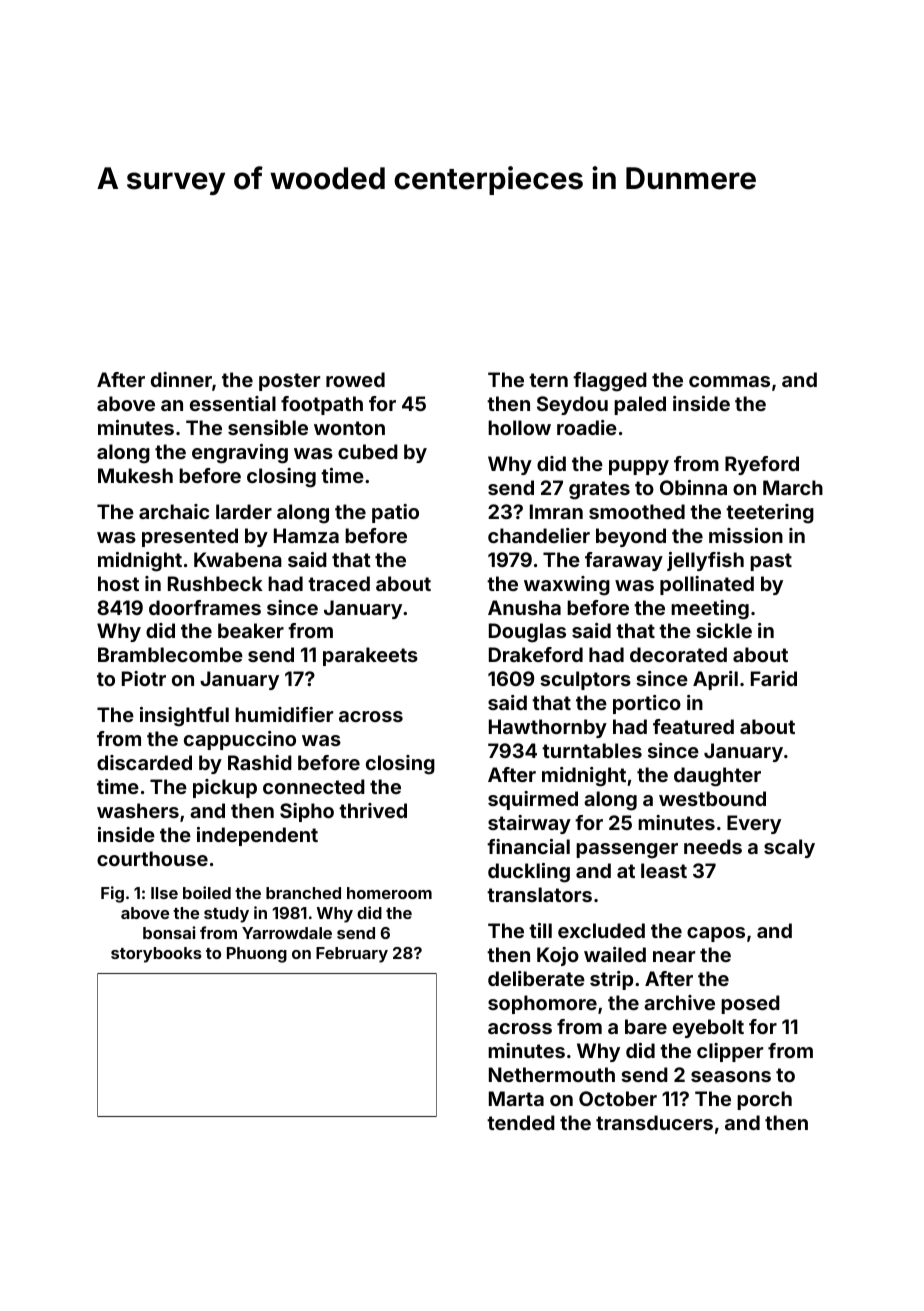  Describe the element at coordinates (352, 955) in the page. I see `February` at that location.
